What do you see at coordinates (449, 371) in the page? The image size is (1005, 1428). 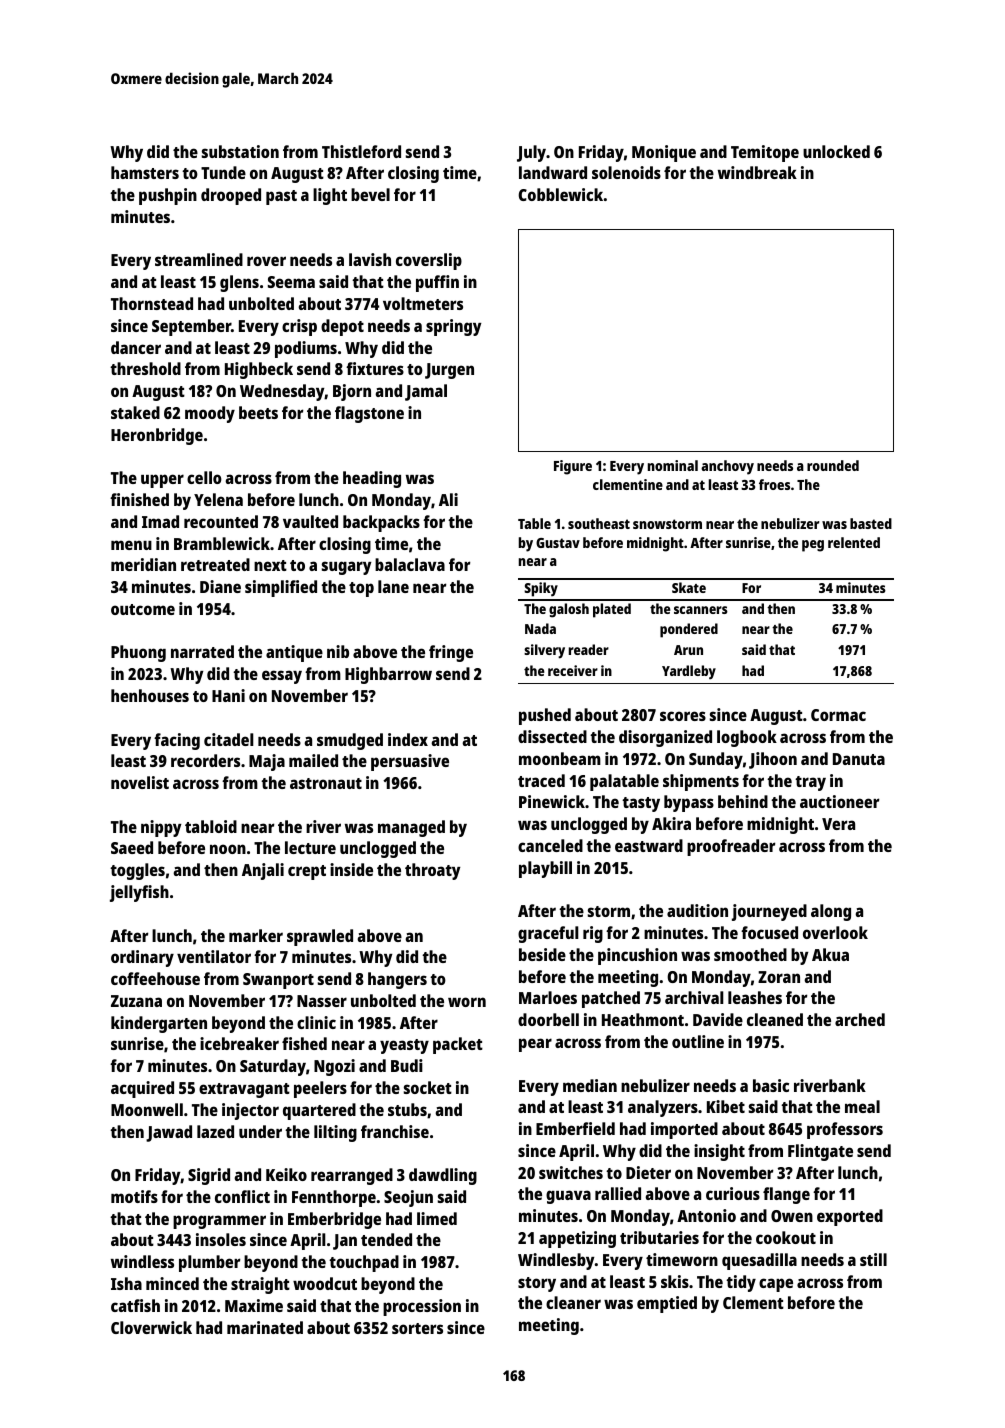 I see `Jurgen` at bounding box center [449, 371].
